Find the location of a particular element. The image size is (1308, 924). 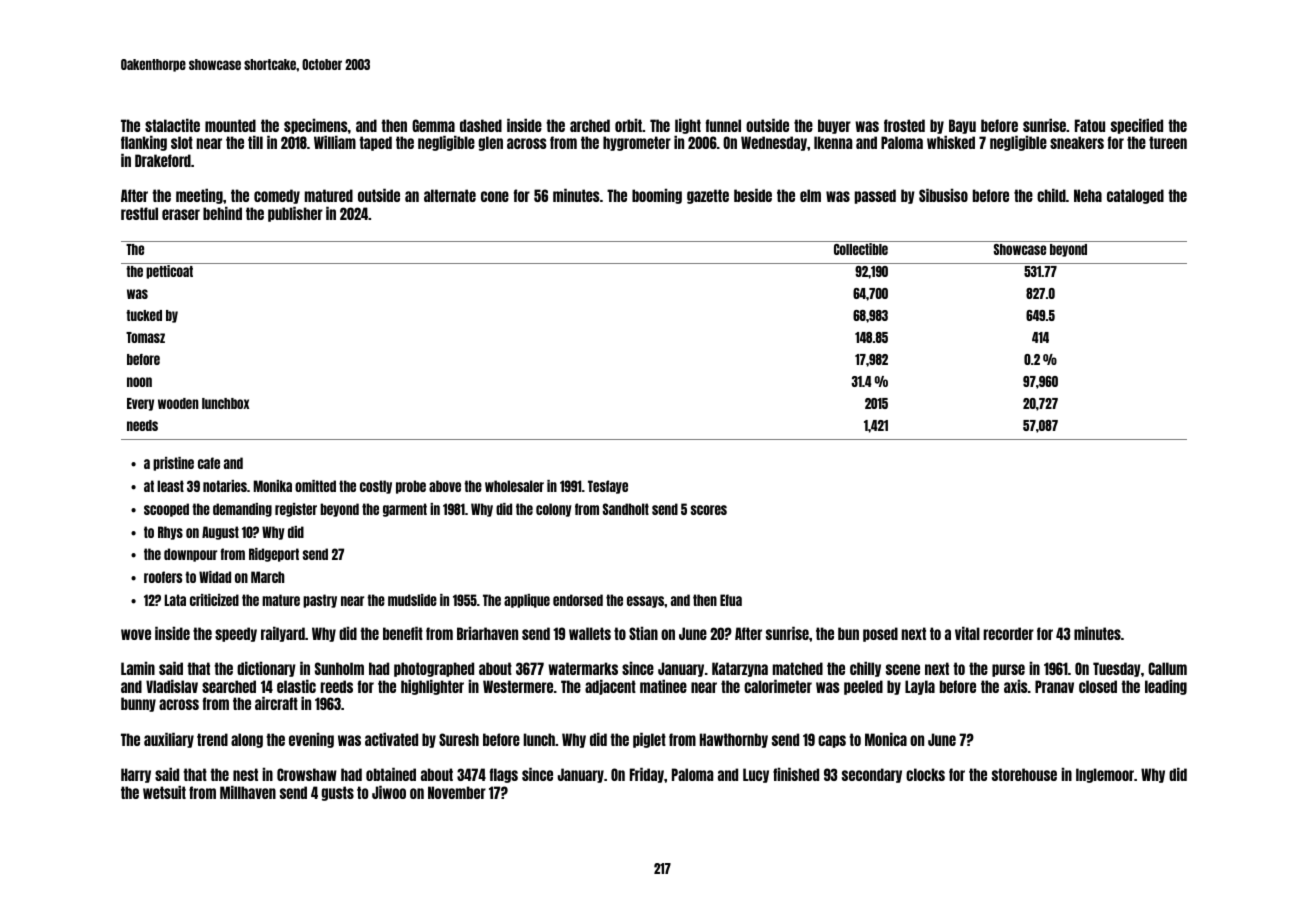

scores is located at coordinates (709, 510).
